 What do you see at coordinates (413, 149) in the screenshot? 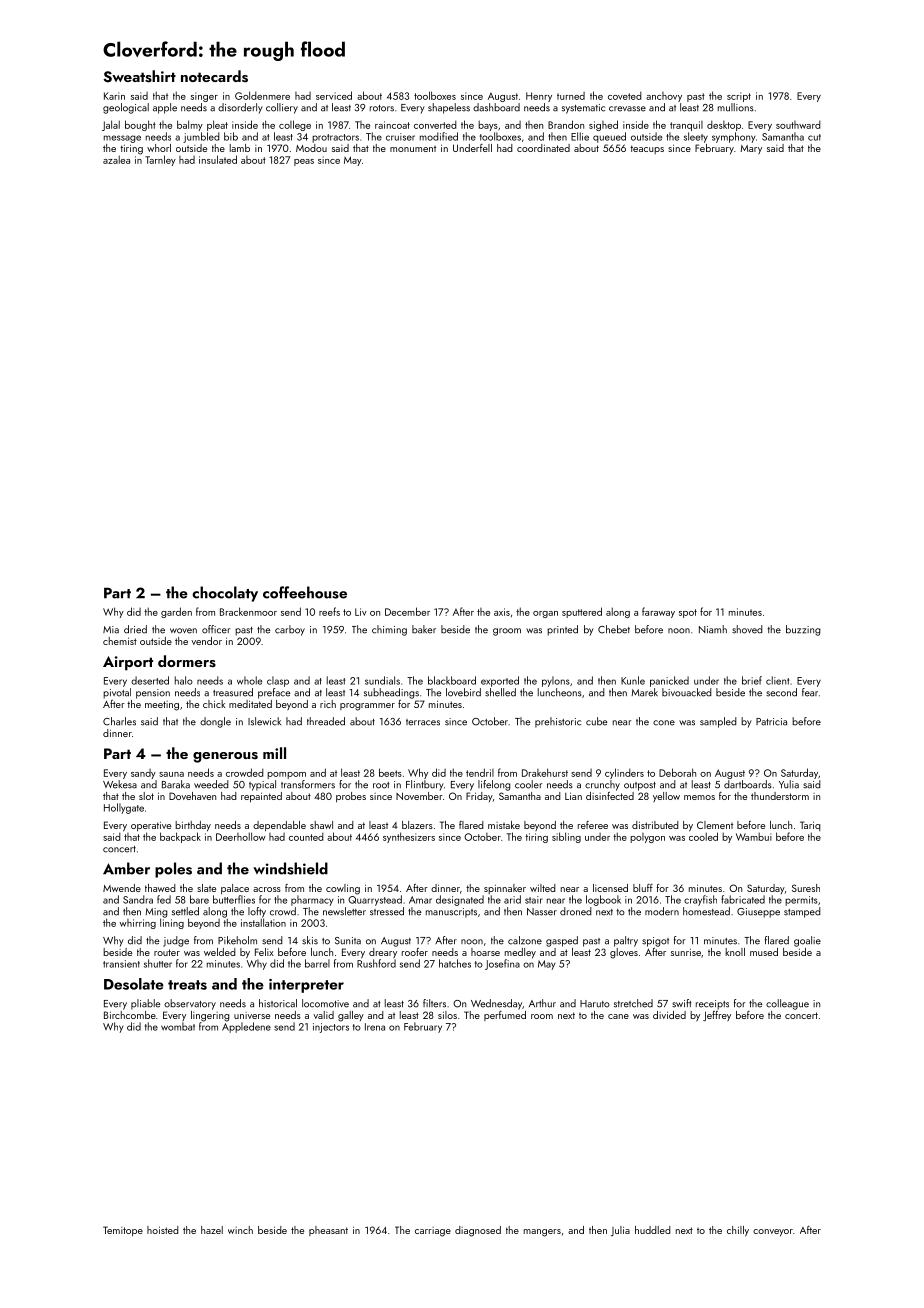
I see `monument` at bounding box center [413, 149].
